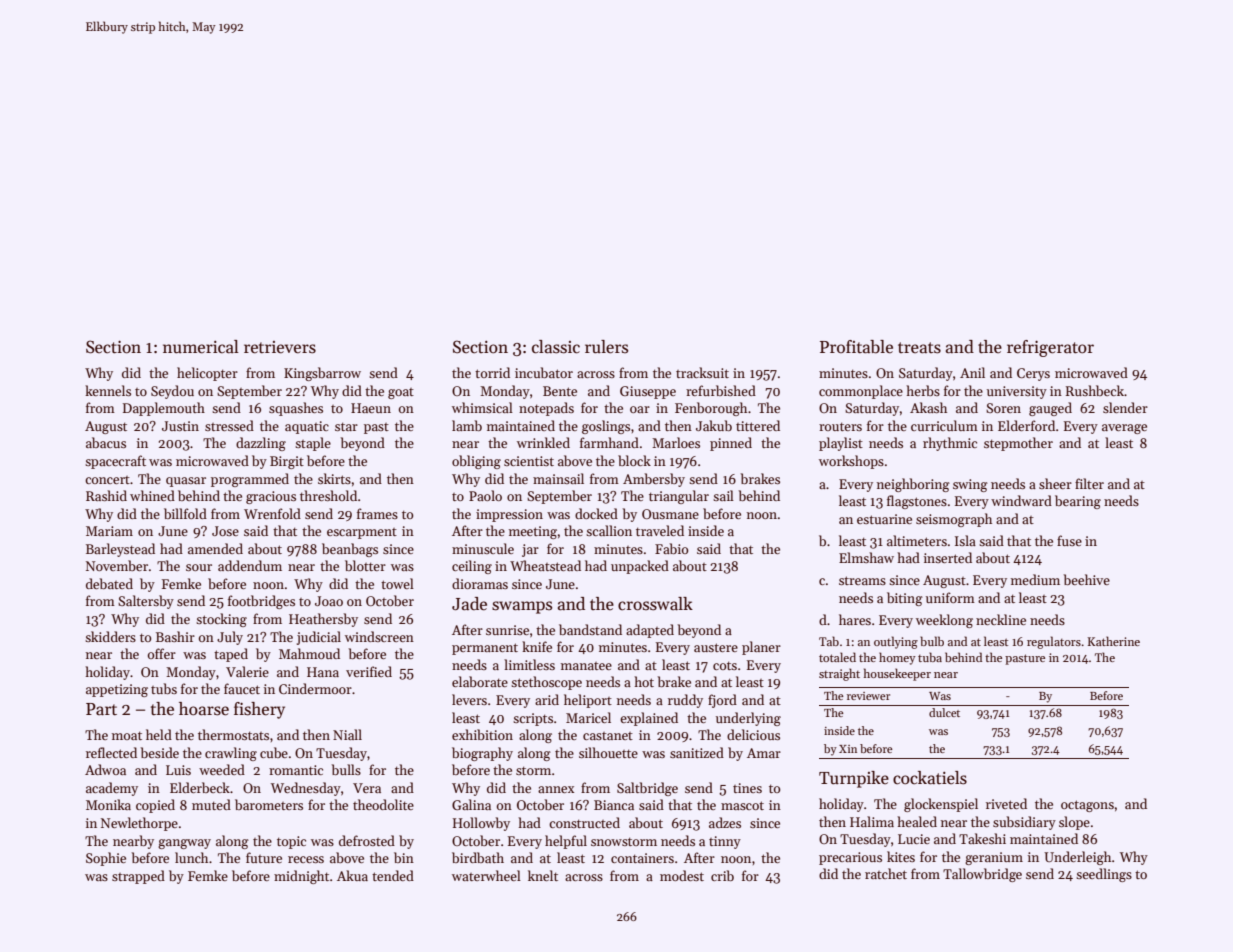  Describe the element at coordinates (919, 348) in the image. I see `treats` at that location.
